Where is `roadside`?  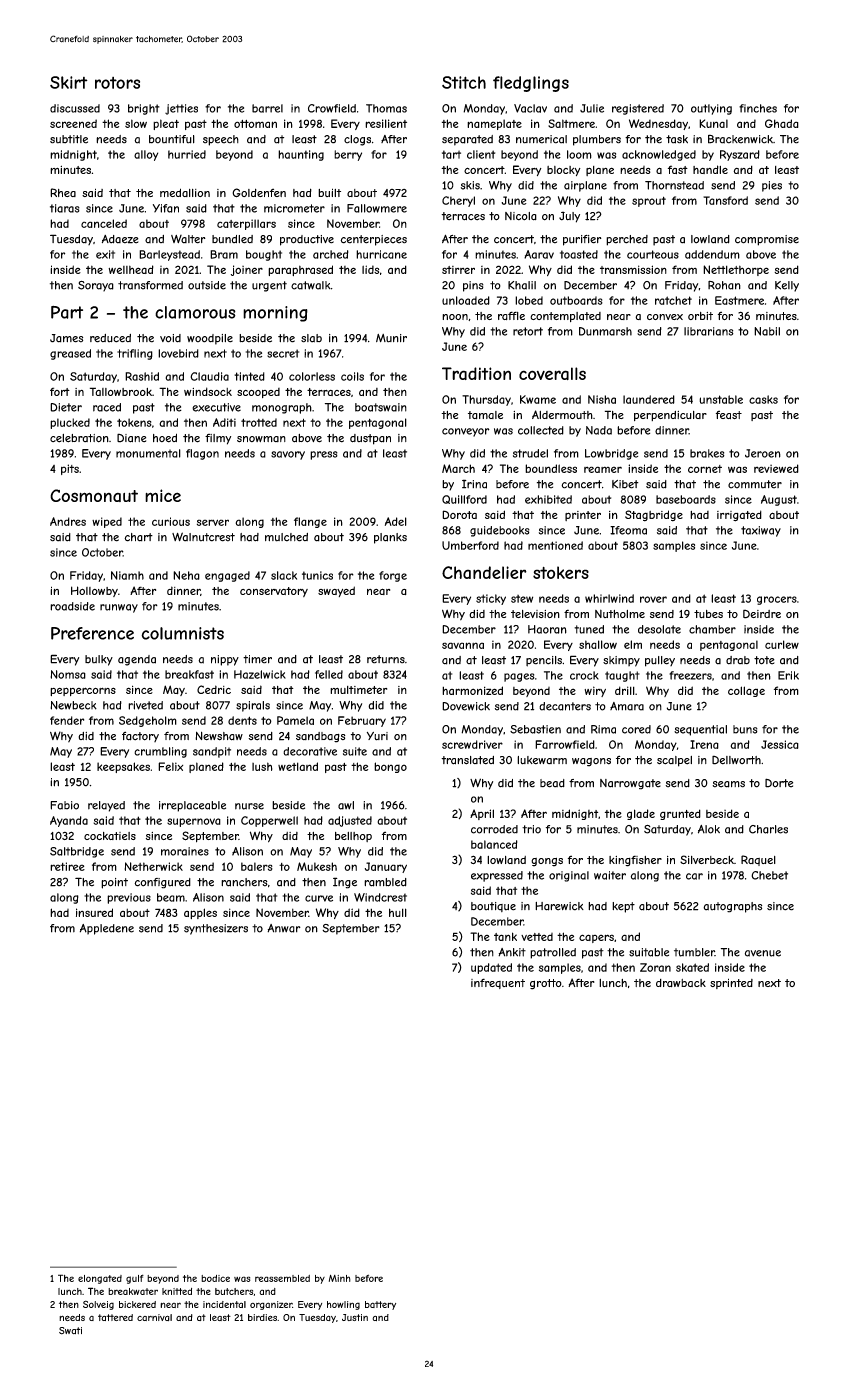 roadside is located at coordinates (72, 606).
